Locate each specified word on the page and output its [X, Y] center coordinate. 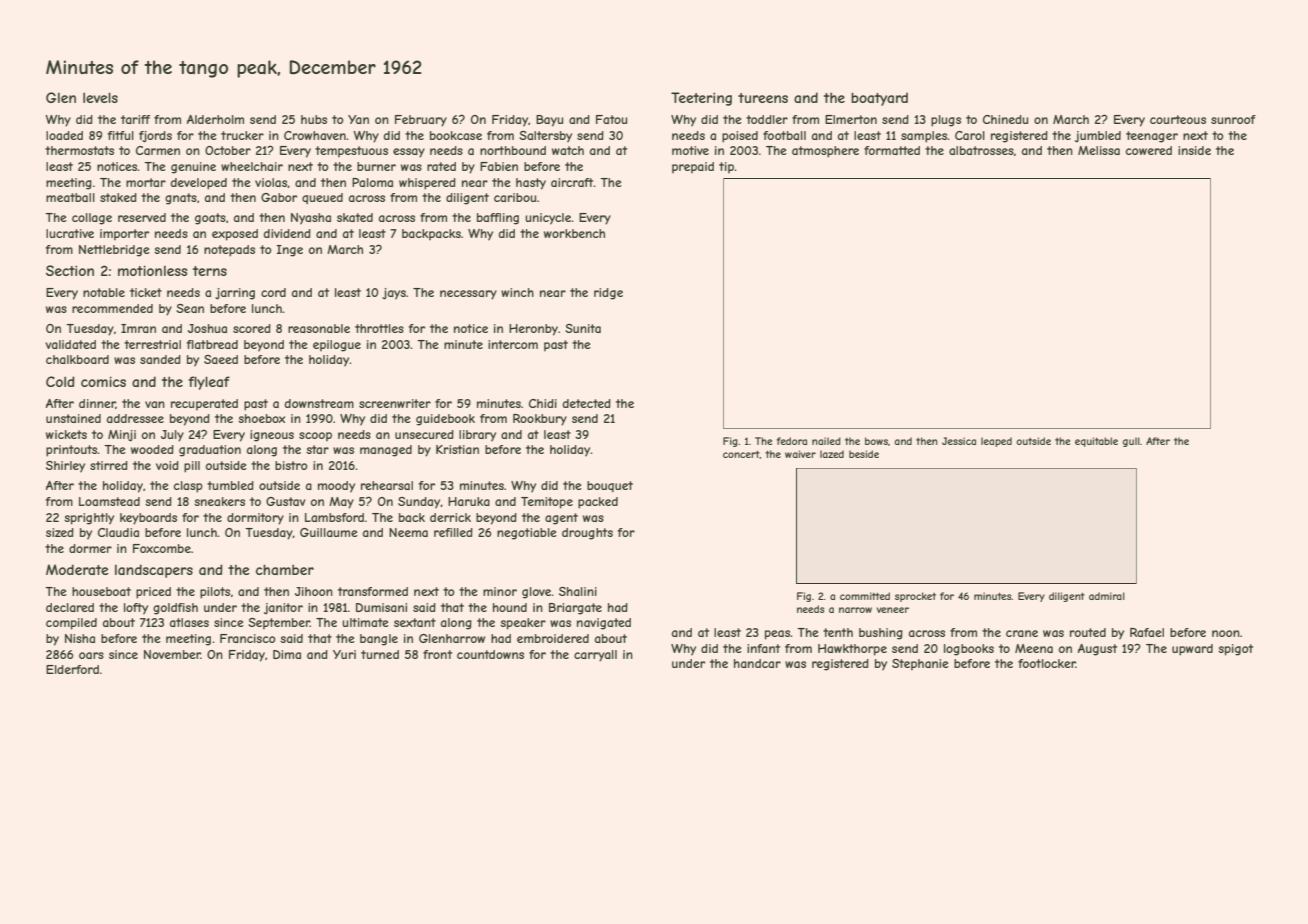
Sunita [583, 328]
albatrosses [981, 150]
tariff [135, 119]
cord [273, 292]
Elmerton [851, 119]
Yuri [344, 654]
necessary [468, 295]
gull [1131, 442]
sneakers [219, 501]
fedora [792, 441]
